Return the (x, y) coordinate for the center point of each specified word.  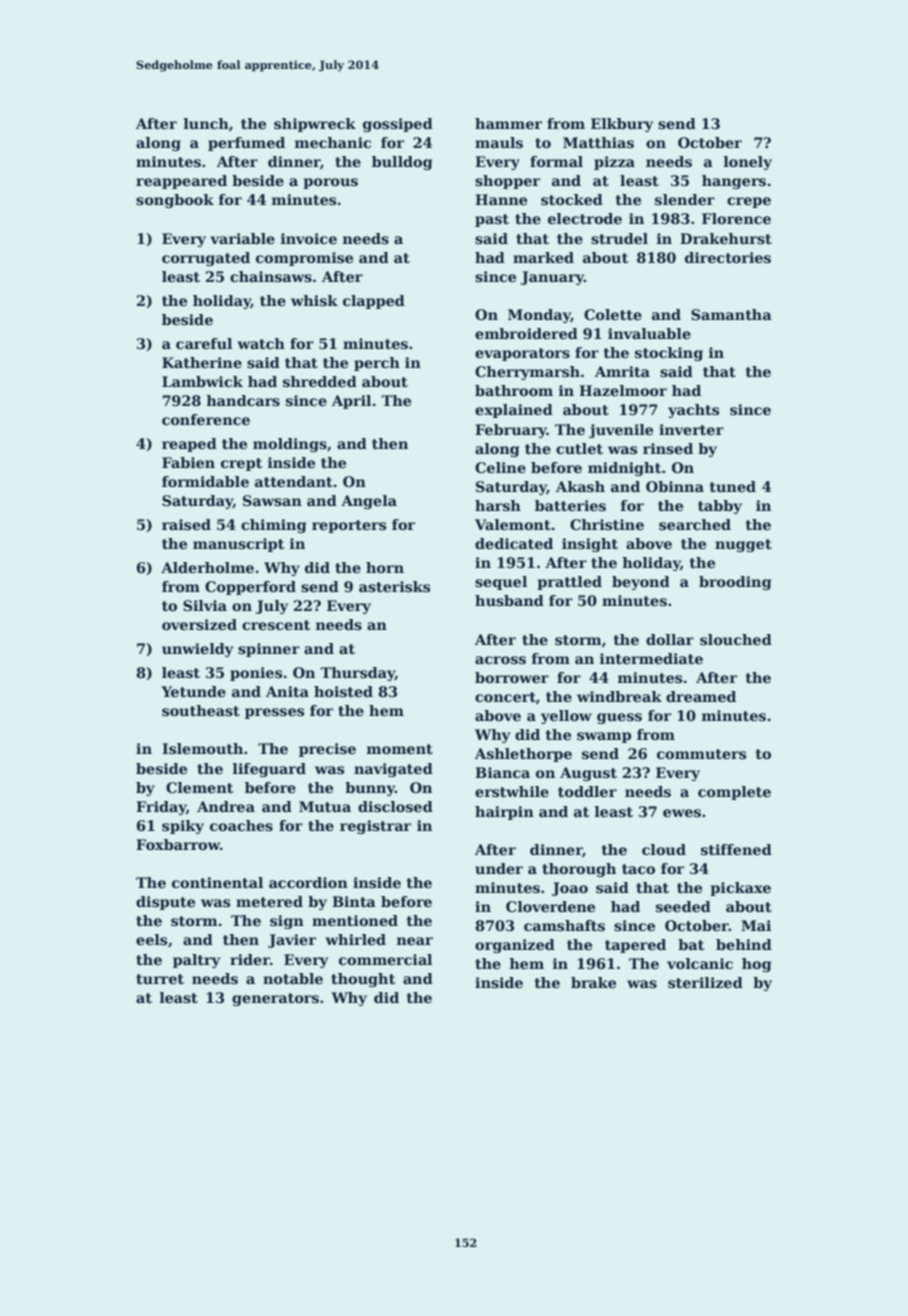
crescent (276, 625)
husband (509, 600)
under (499, 868)
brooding (735, 583)
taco (638, 869)
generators (275, 999)
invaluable (649, 333)
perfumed (246, 144)
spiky (183, 827)
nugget (743, 545)
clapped (374, 302)
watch (261, 343)
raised (186, 524)
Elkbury (622, 125)
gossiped (398, 125)
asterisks (394, 586)
